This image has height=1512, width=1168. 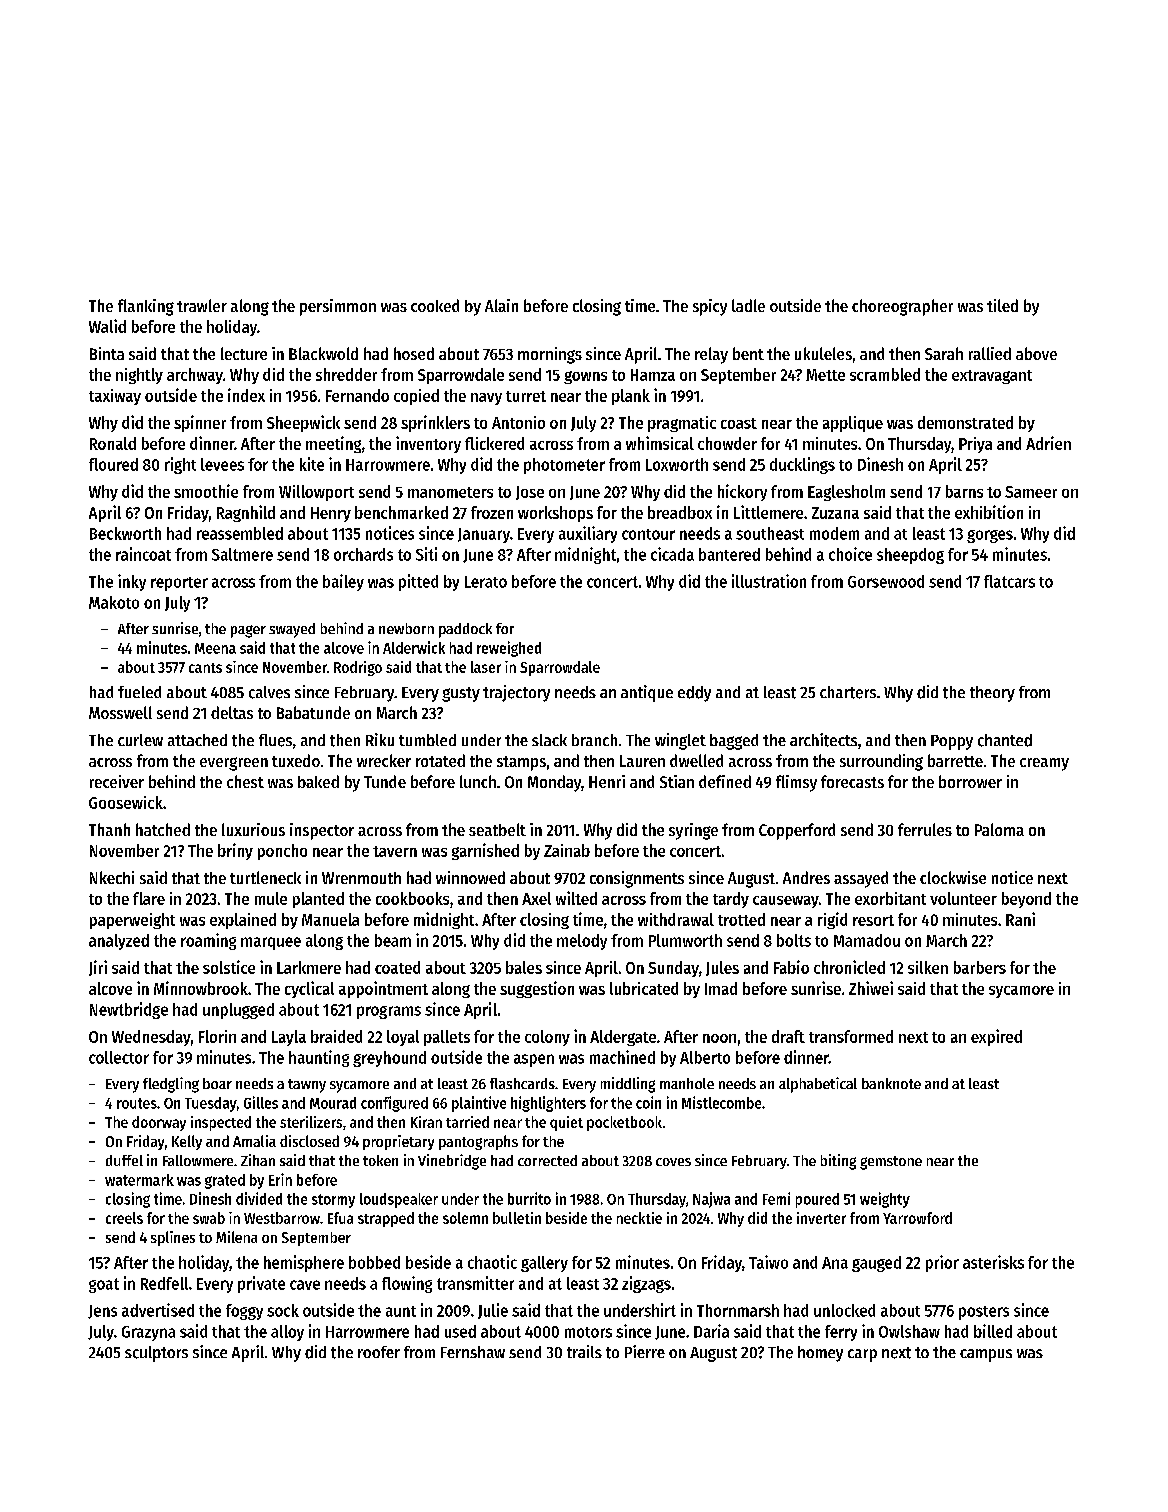 What do you see at coordinates (999, 829) in the image?
I see `Paloma` at bounding box center [999, 829].
